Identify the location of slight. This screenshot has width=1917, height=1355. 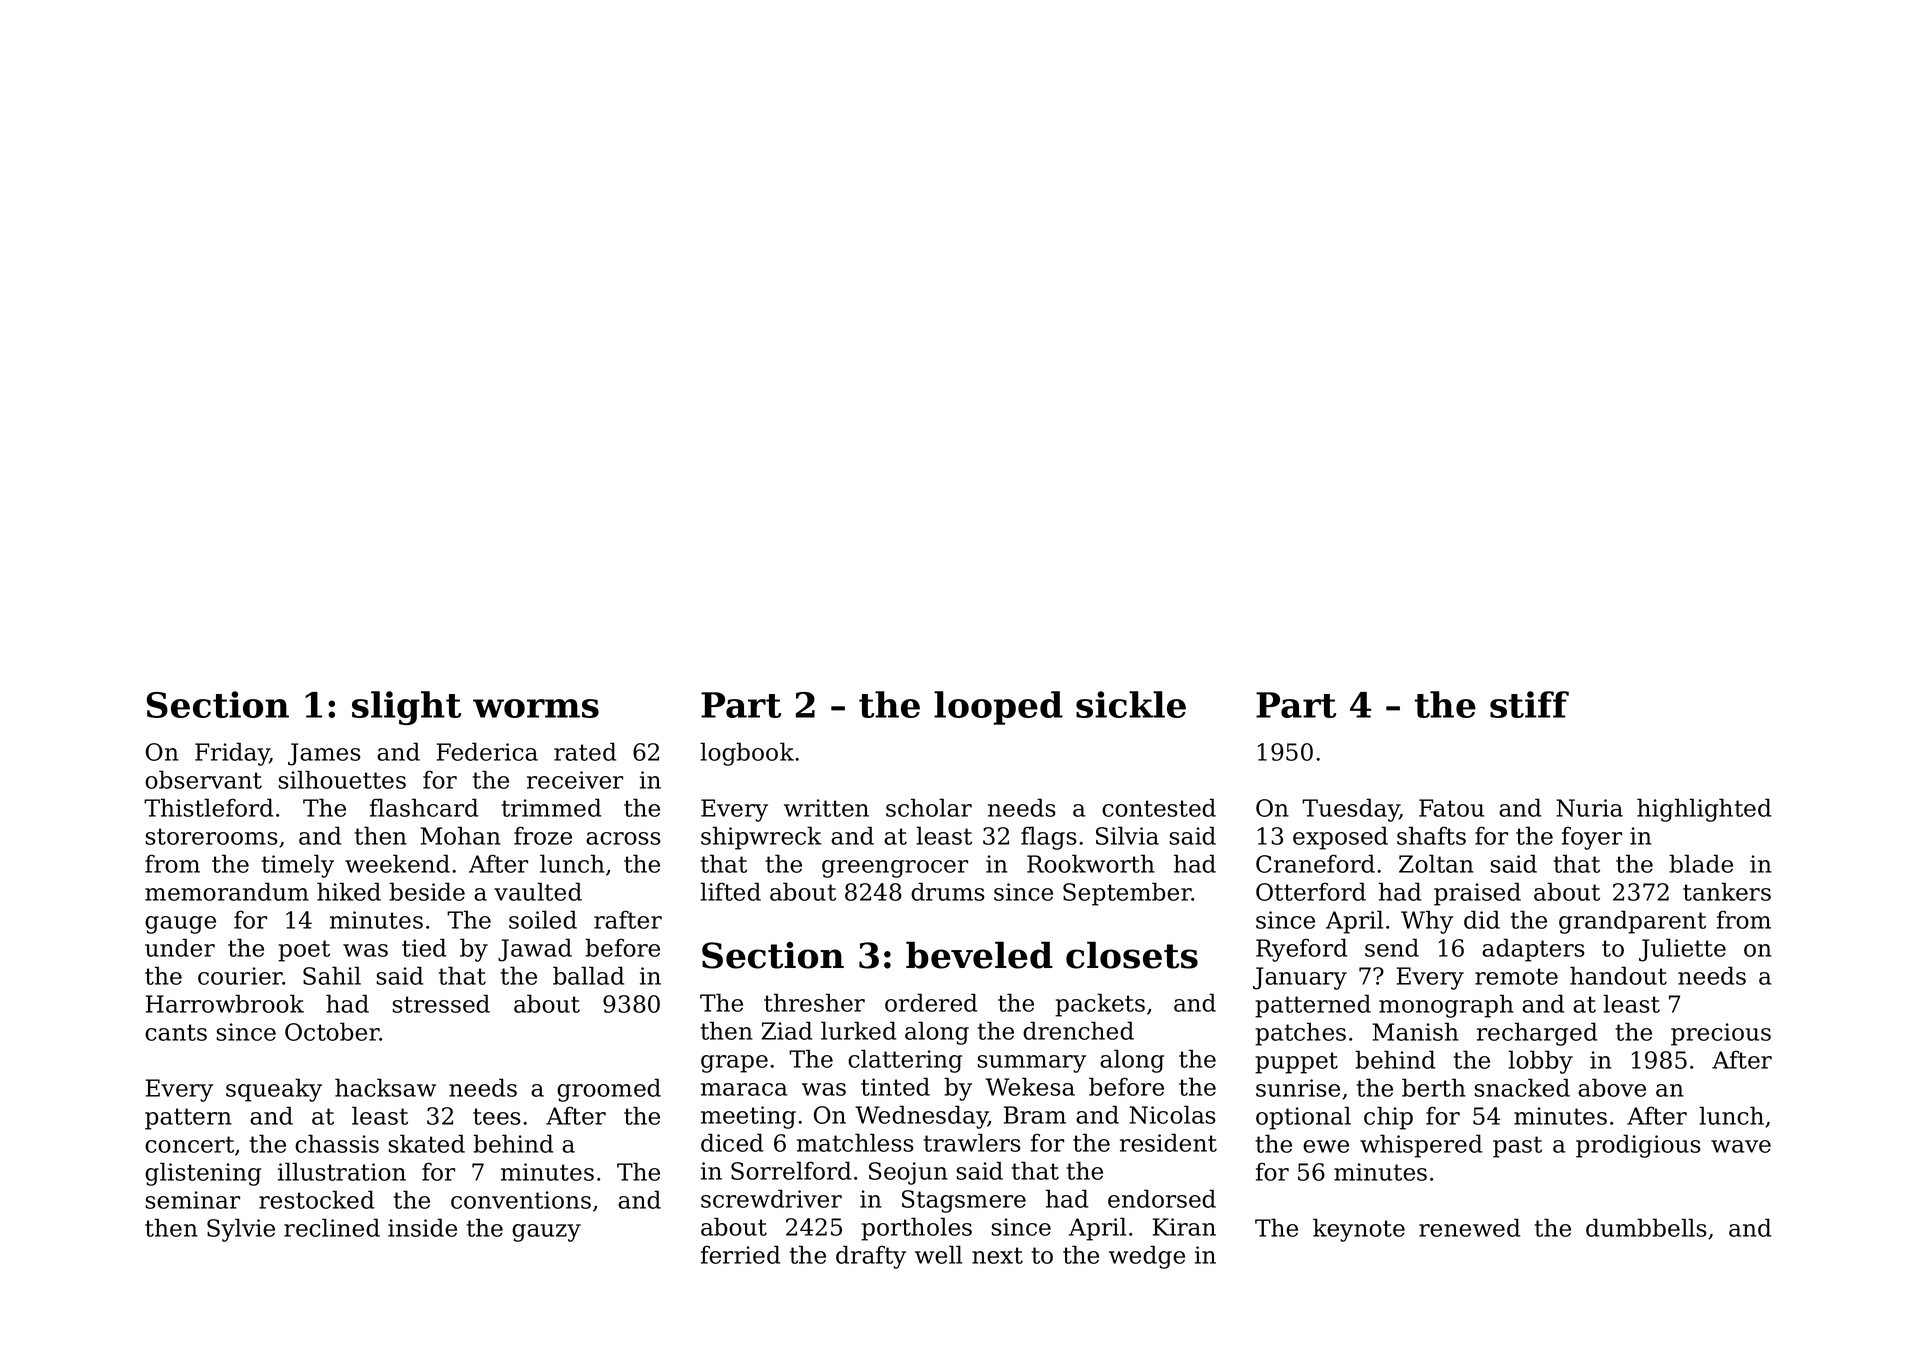
(406, 708).
